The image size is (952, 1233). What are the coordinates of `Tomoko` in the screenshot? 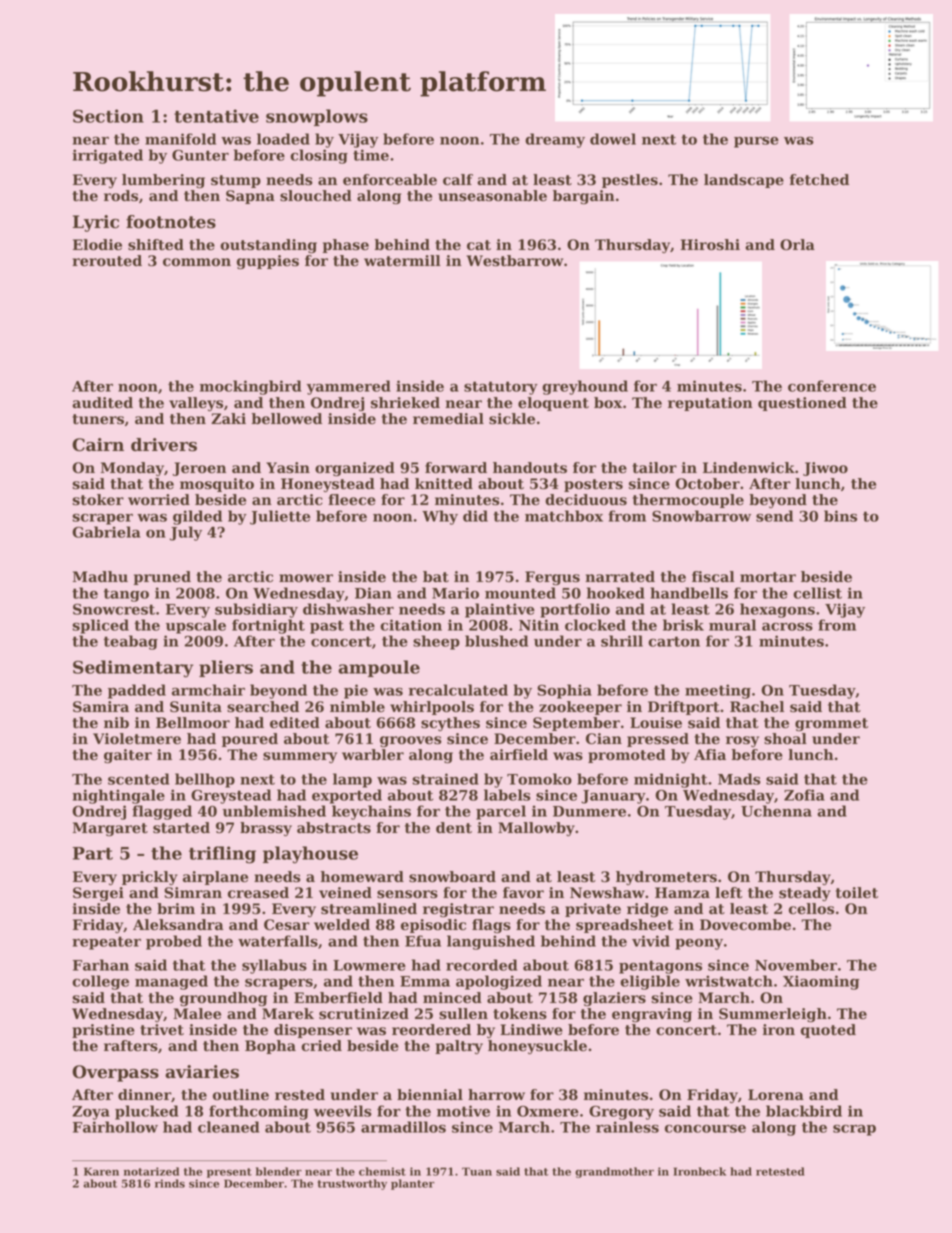 It's located at (539, 779).
